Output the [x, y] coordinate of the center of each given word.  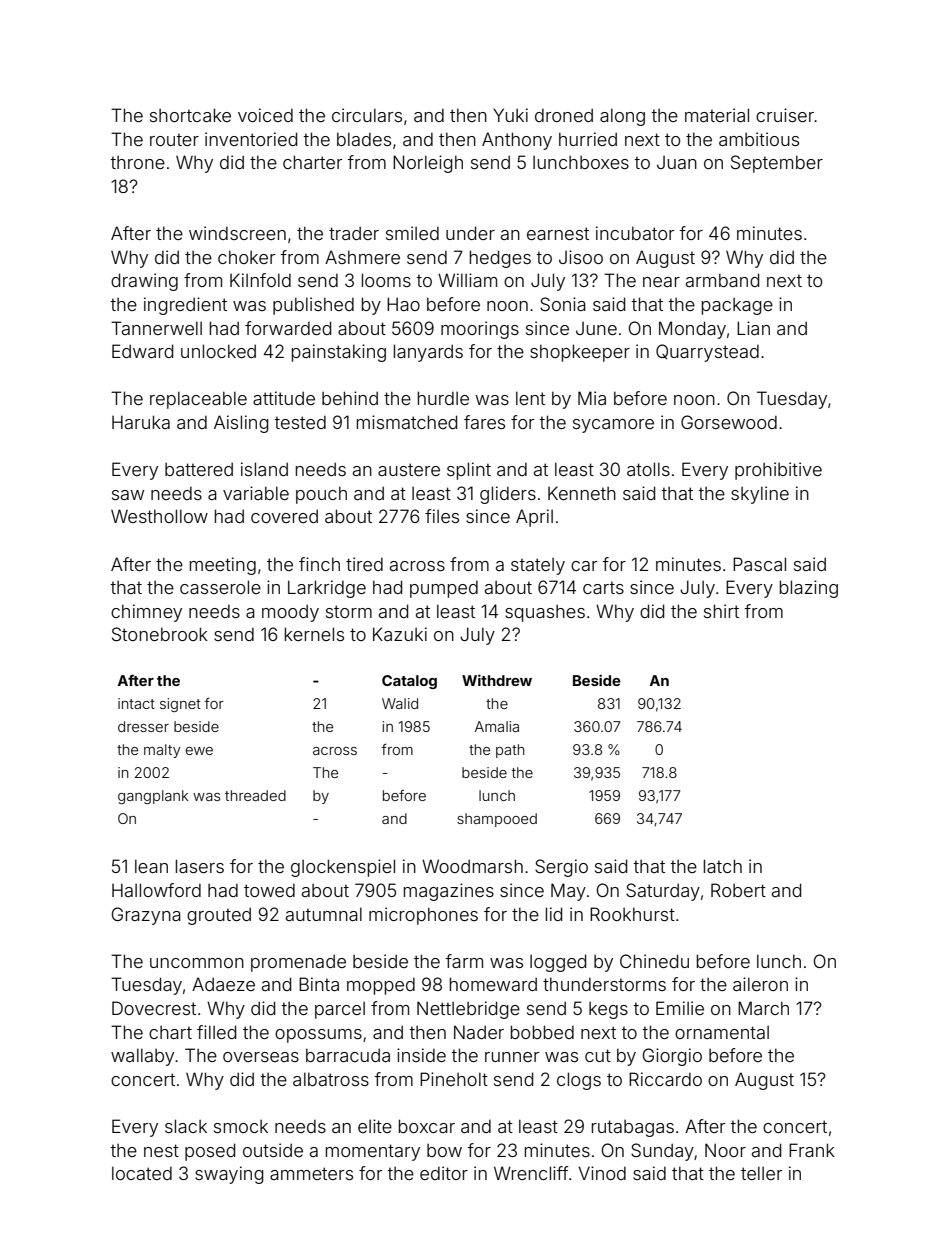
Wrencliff [531, 1173]
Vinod [602, 1173]
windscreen [237, 233]
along [622, 117]
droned [564, 115]
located [142, 1173]
